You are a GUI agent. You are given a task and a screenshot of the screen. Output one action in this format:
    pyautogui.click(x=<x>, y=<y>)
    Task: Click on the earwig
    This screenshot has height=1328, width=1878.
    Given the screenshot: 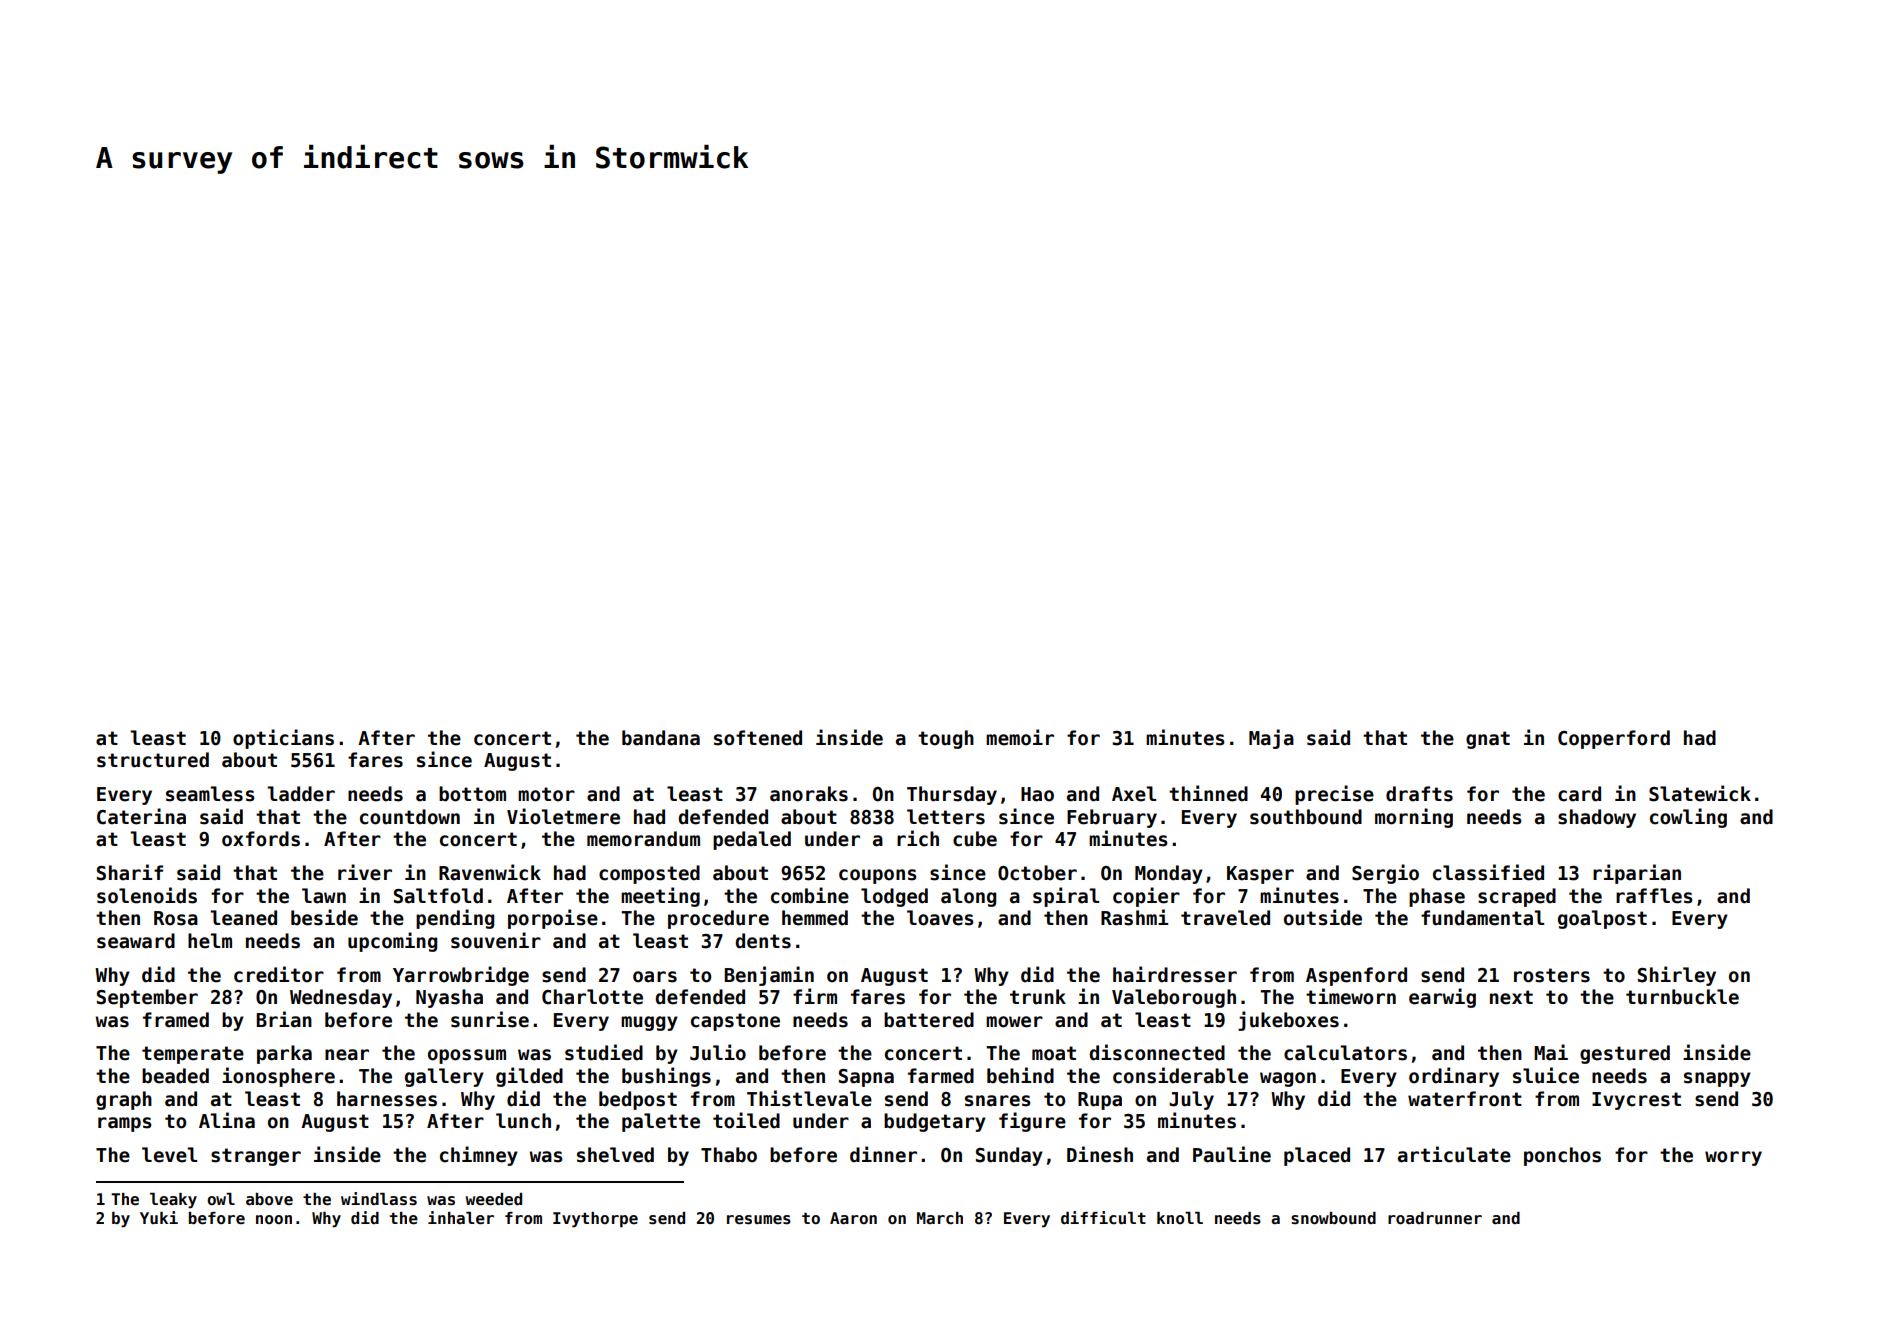 What is the action you would take?
    pyautogui.click(x=1442, y=998)
